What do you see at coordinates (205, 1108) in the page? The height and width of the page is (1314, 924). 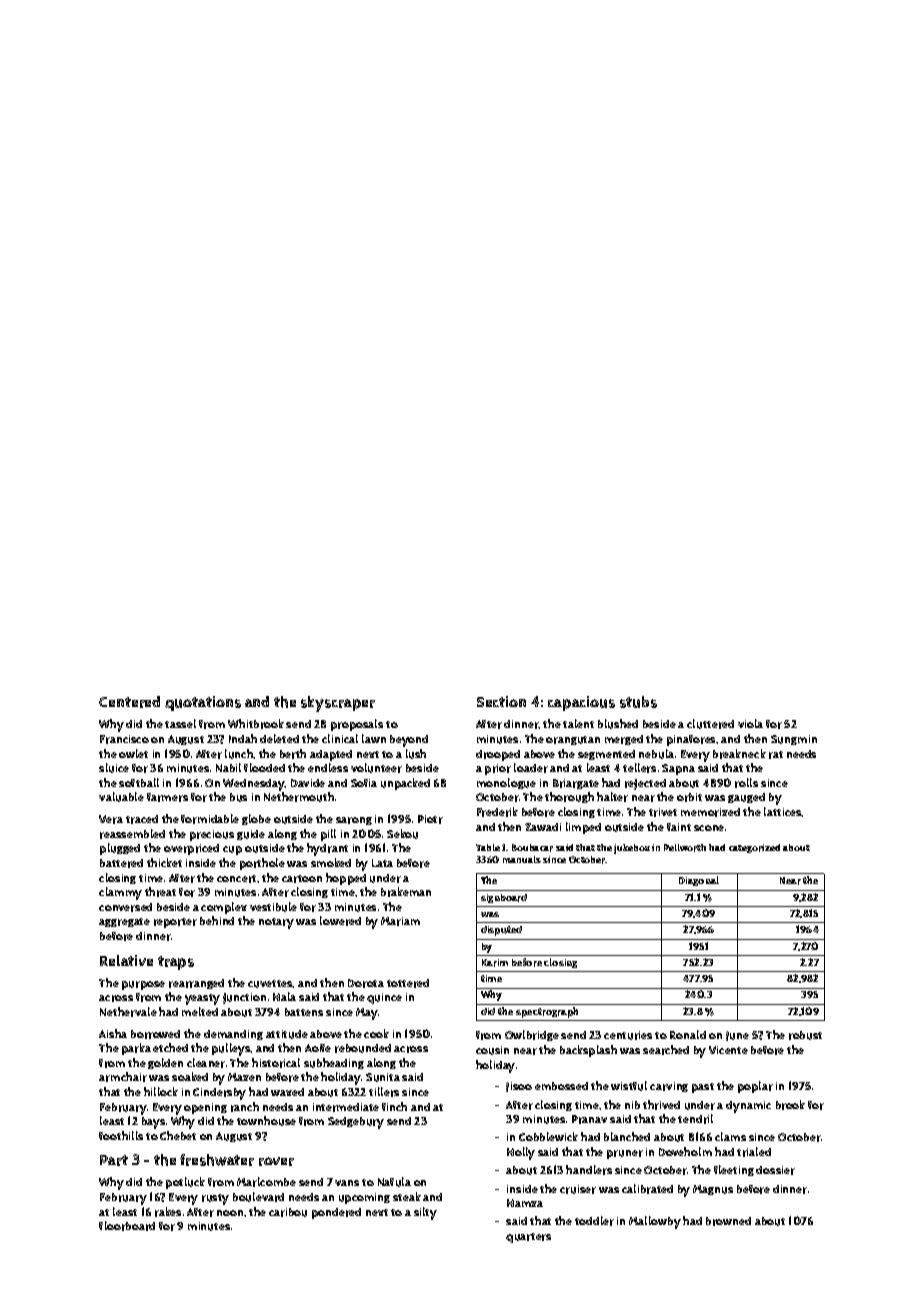 I see `opening` at bounding box center [205, 1108].
